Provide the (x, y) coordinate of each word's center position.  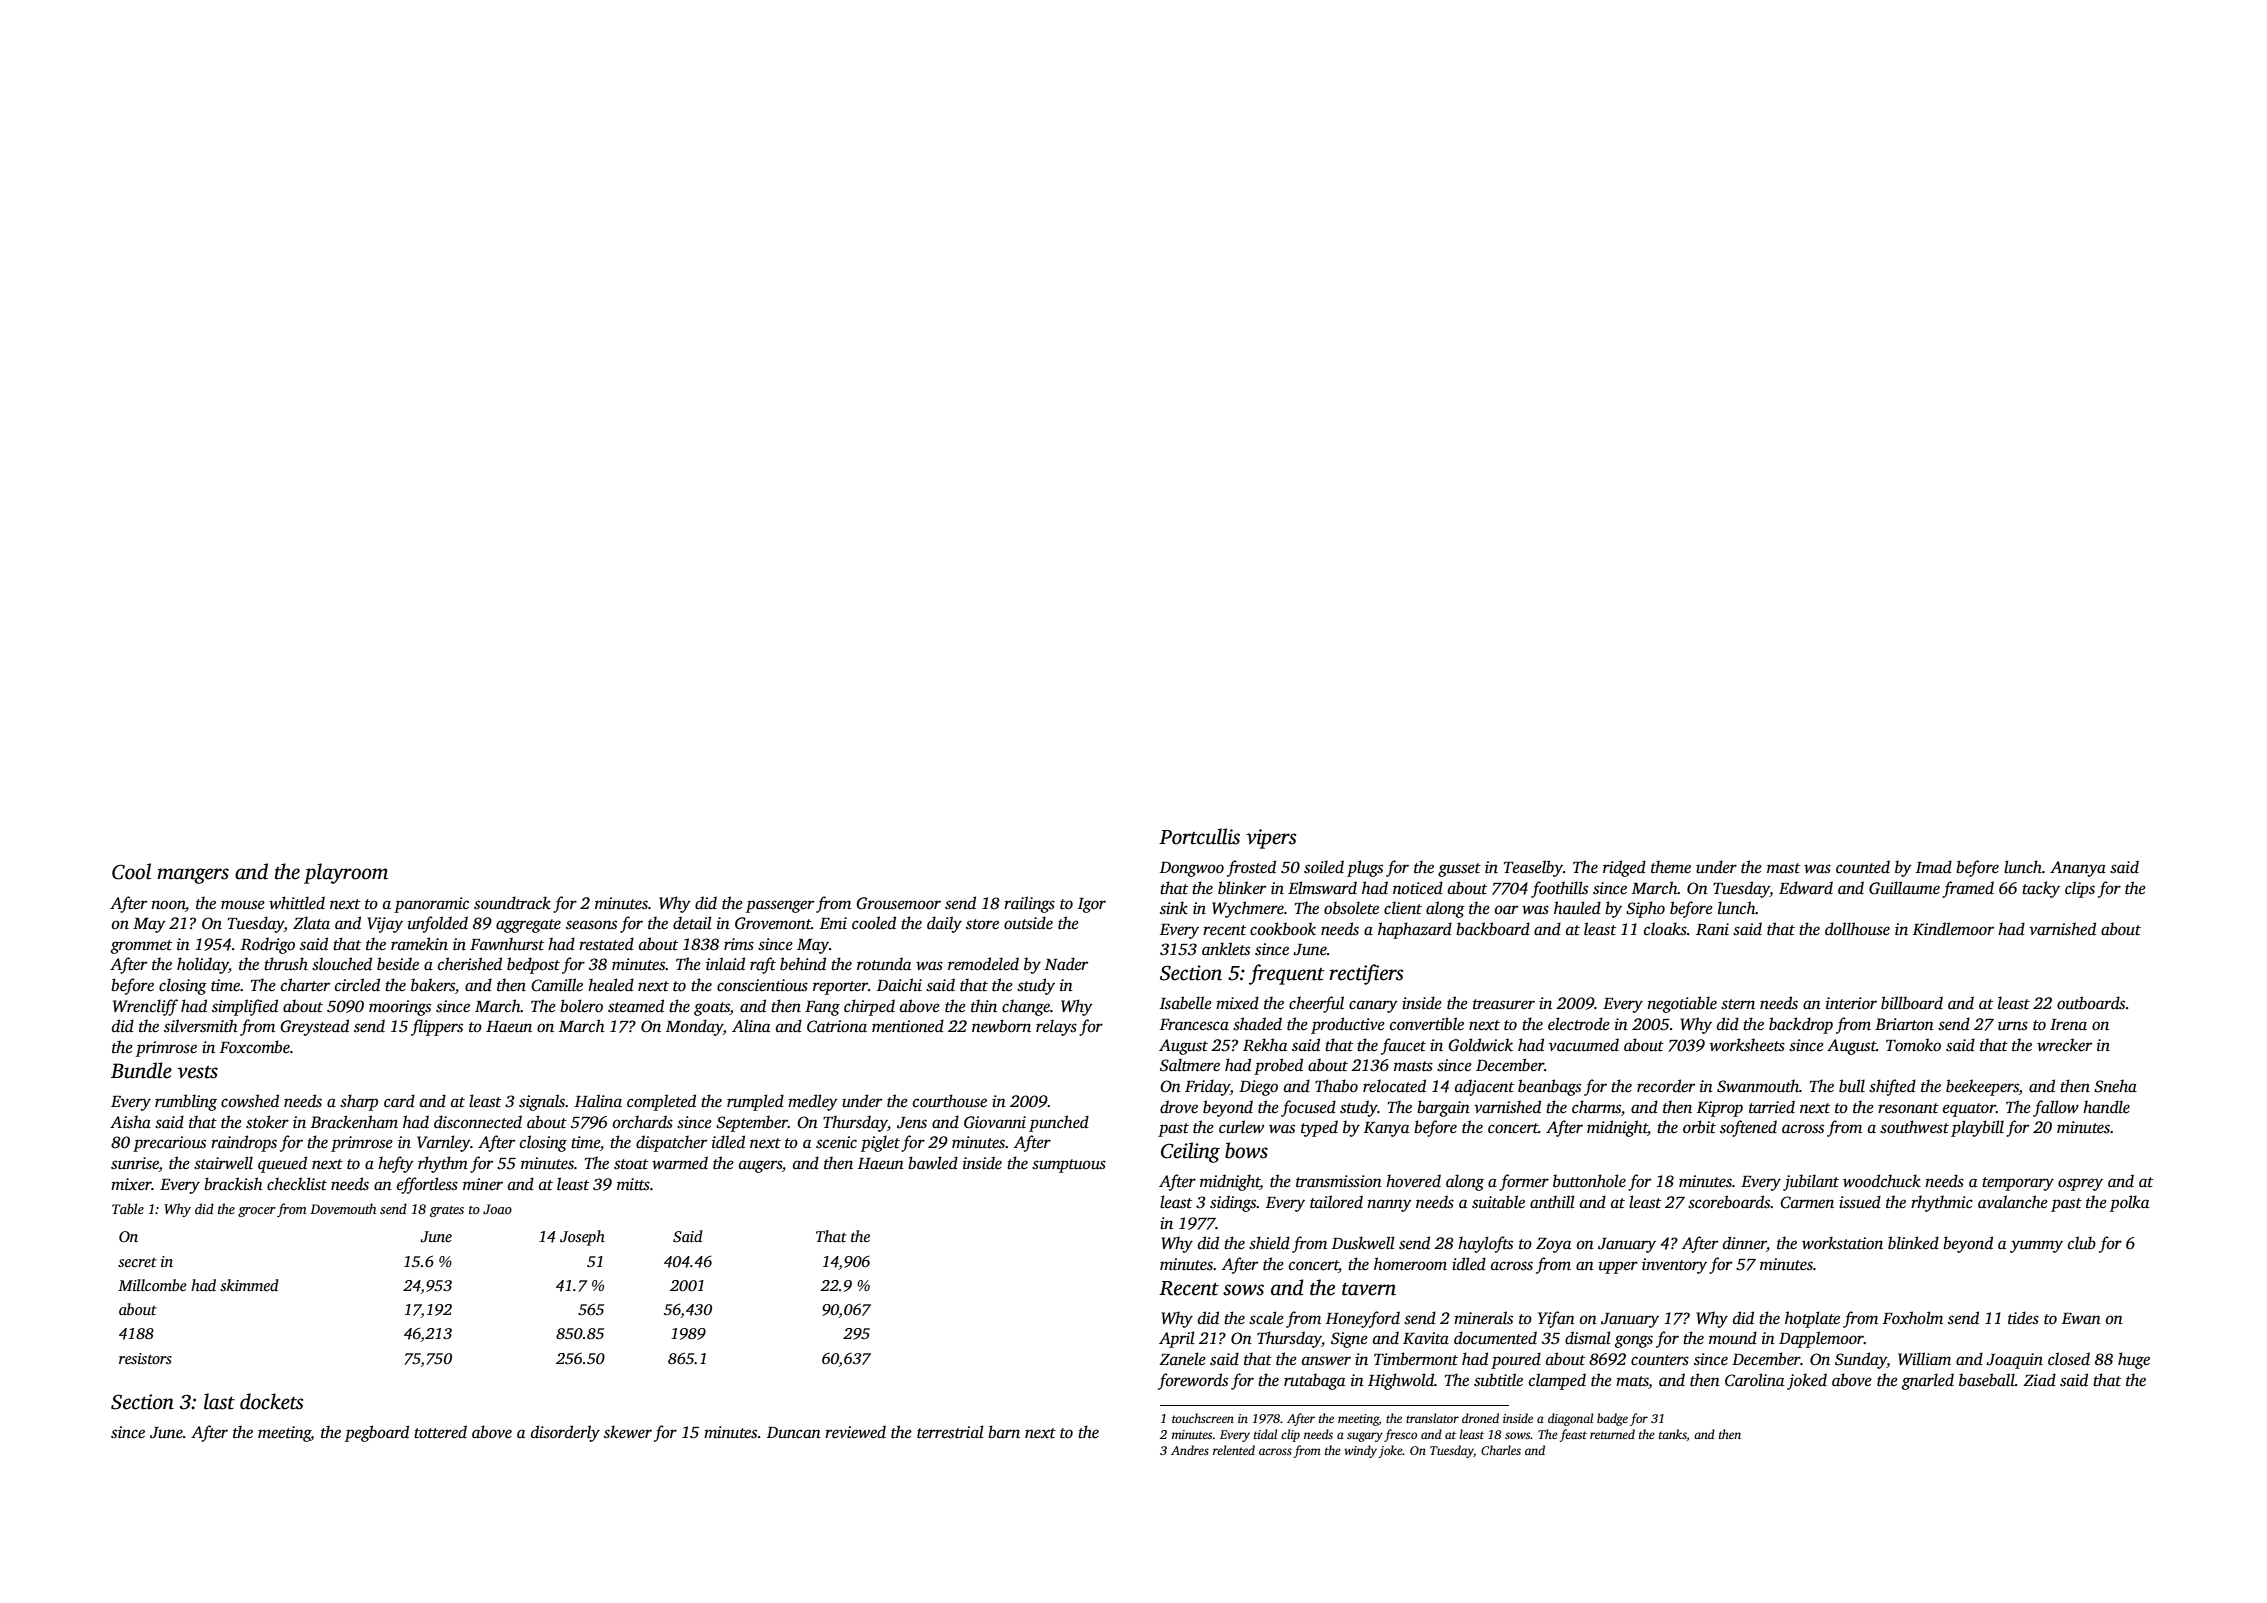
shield (1269, 1243)
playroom (346, 873)
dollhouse (1857, 929)
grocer (257, 1212)
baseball (1987, 1380)
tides (2023, 1318)
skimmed (249, 1285)
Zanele (1182, 1359)
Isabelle (1186, 1003)
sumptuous (1069, 1166)
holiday (203, 965)
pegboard (377, 1433)
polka (2129, 1203)
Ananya (2078, 869)
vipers (1271, 839)
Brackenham (354, 1121)
